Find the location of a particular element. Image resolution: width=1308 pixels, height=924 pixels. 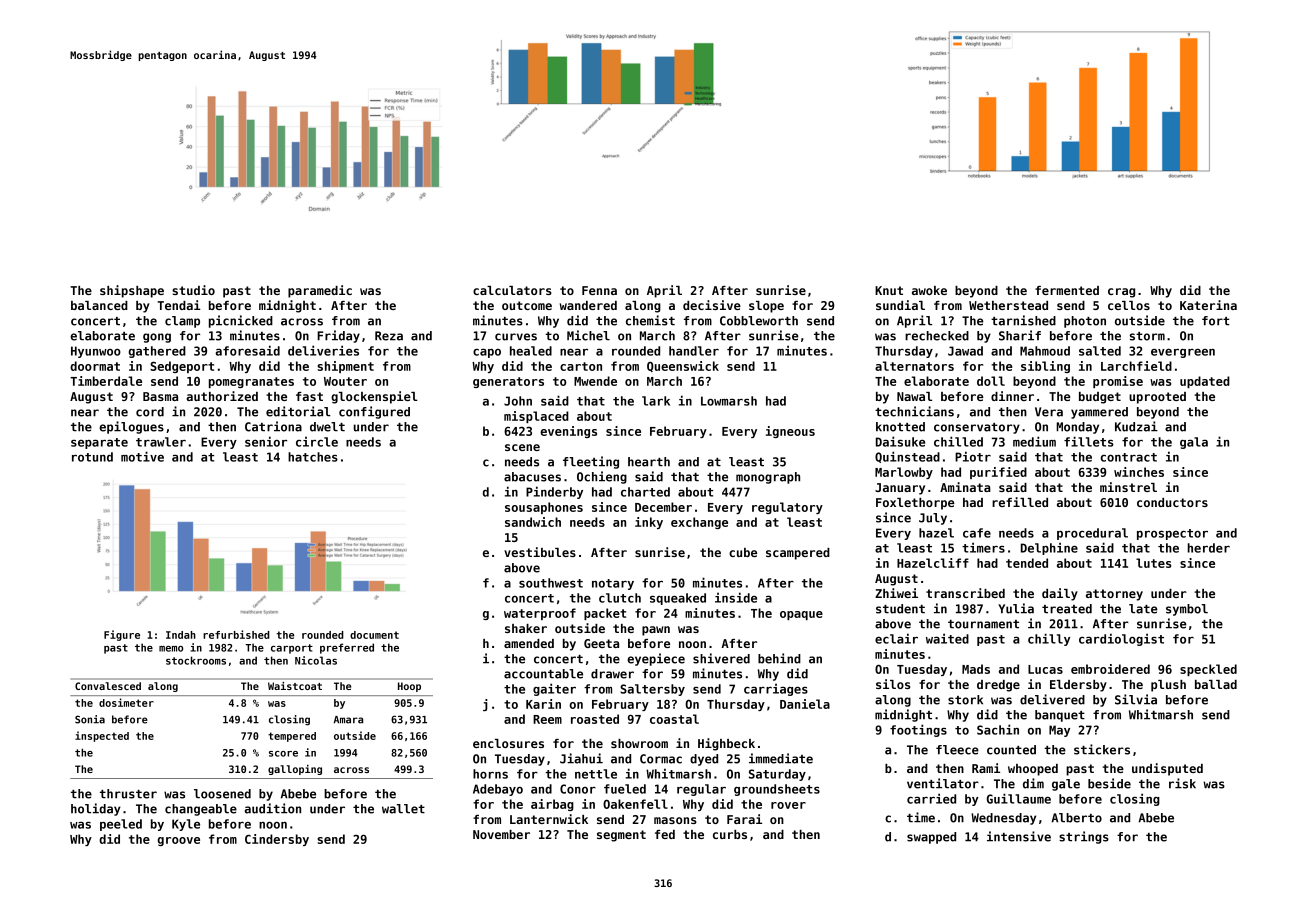

regulatory is located at coordinates (787, 508).
